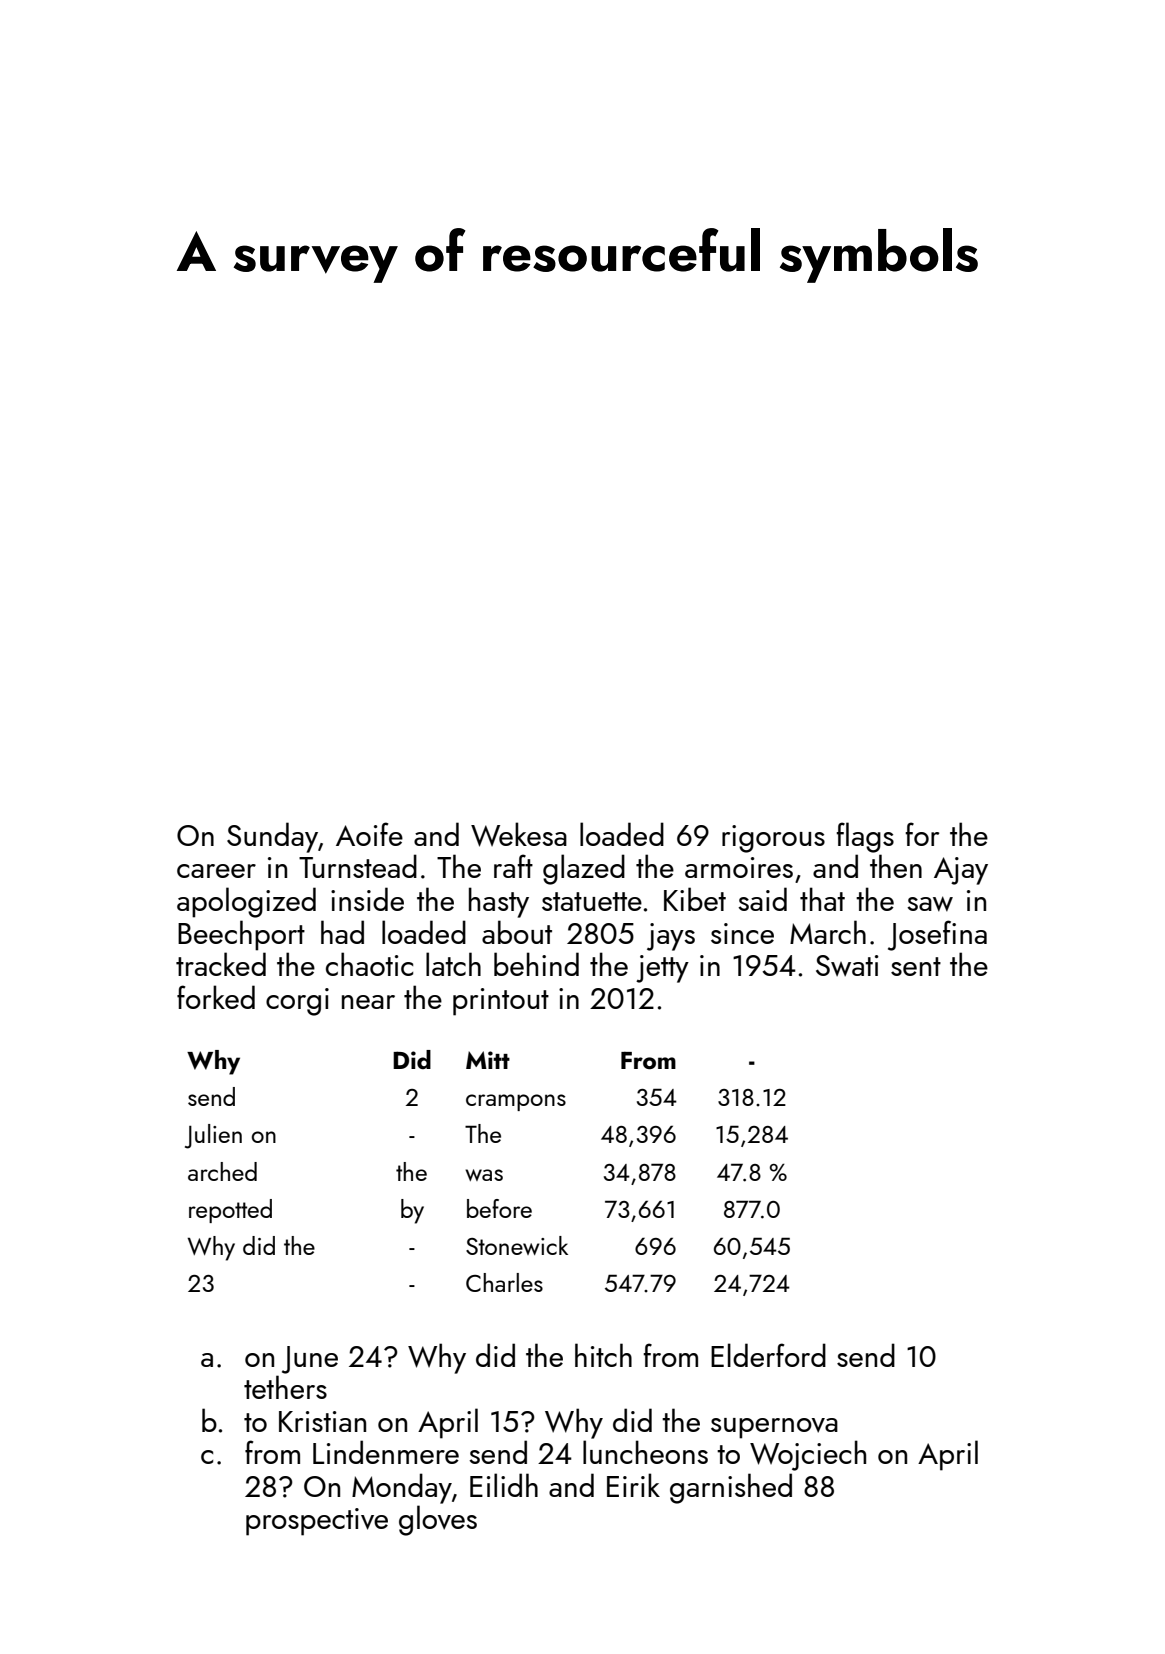 This document has width=1165, height=1654. Describe the element at coordinates (499, 1208) in the document. I see `before` at that location.
